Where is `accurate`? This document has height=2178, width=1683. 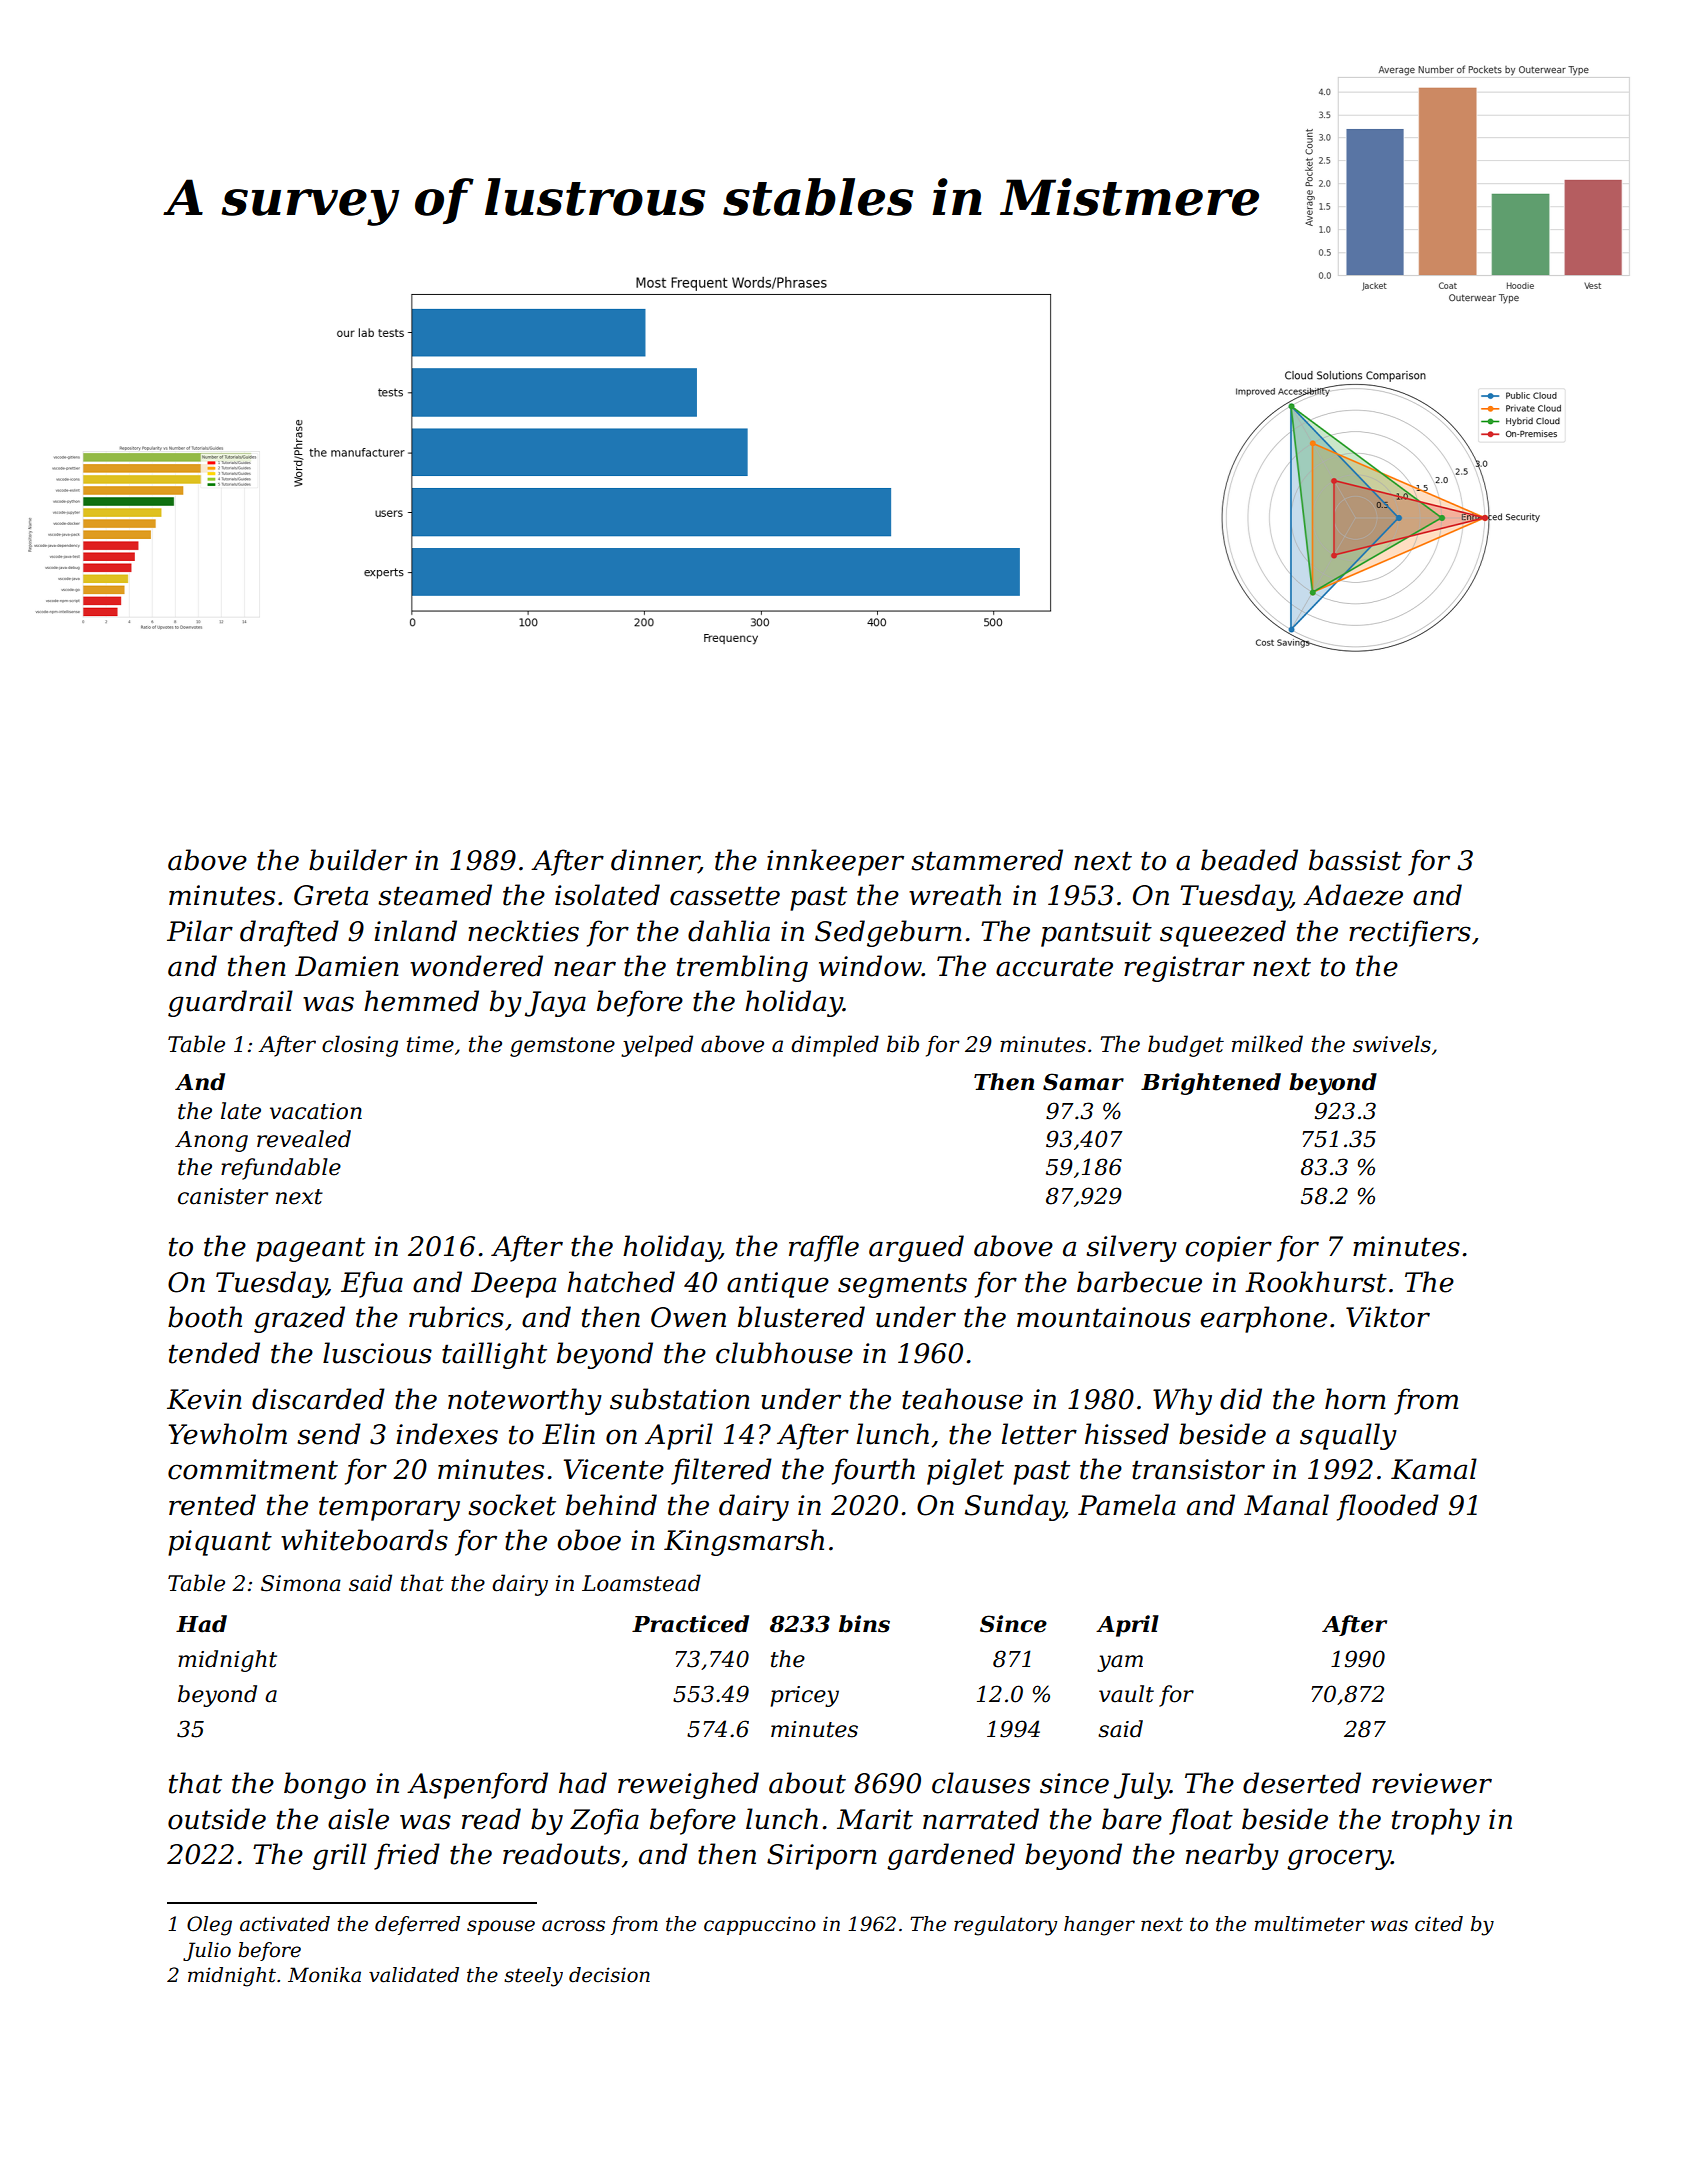 accurate is located at coordinates (1054, 967).
